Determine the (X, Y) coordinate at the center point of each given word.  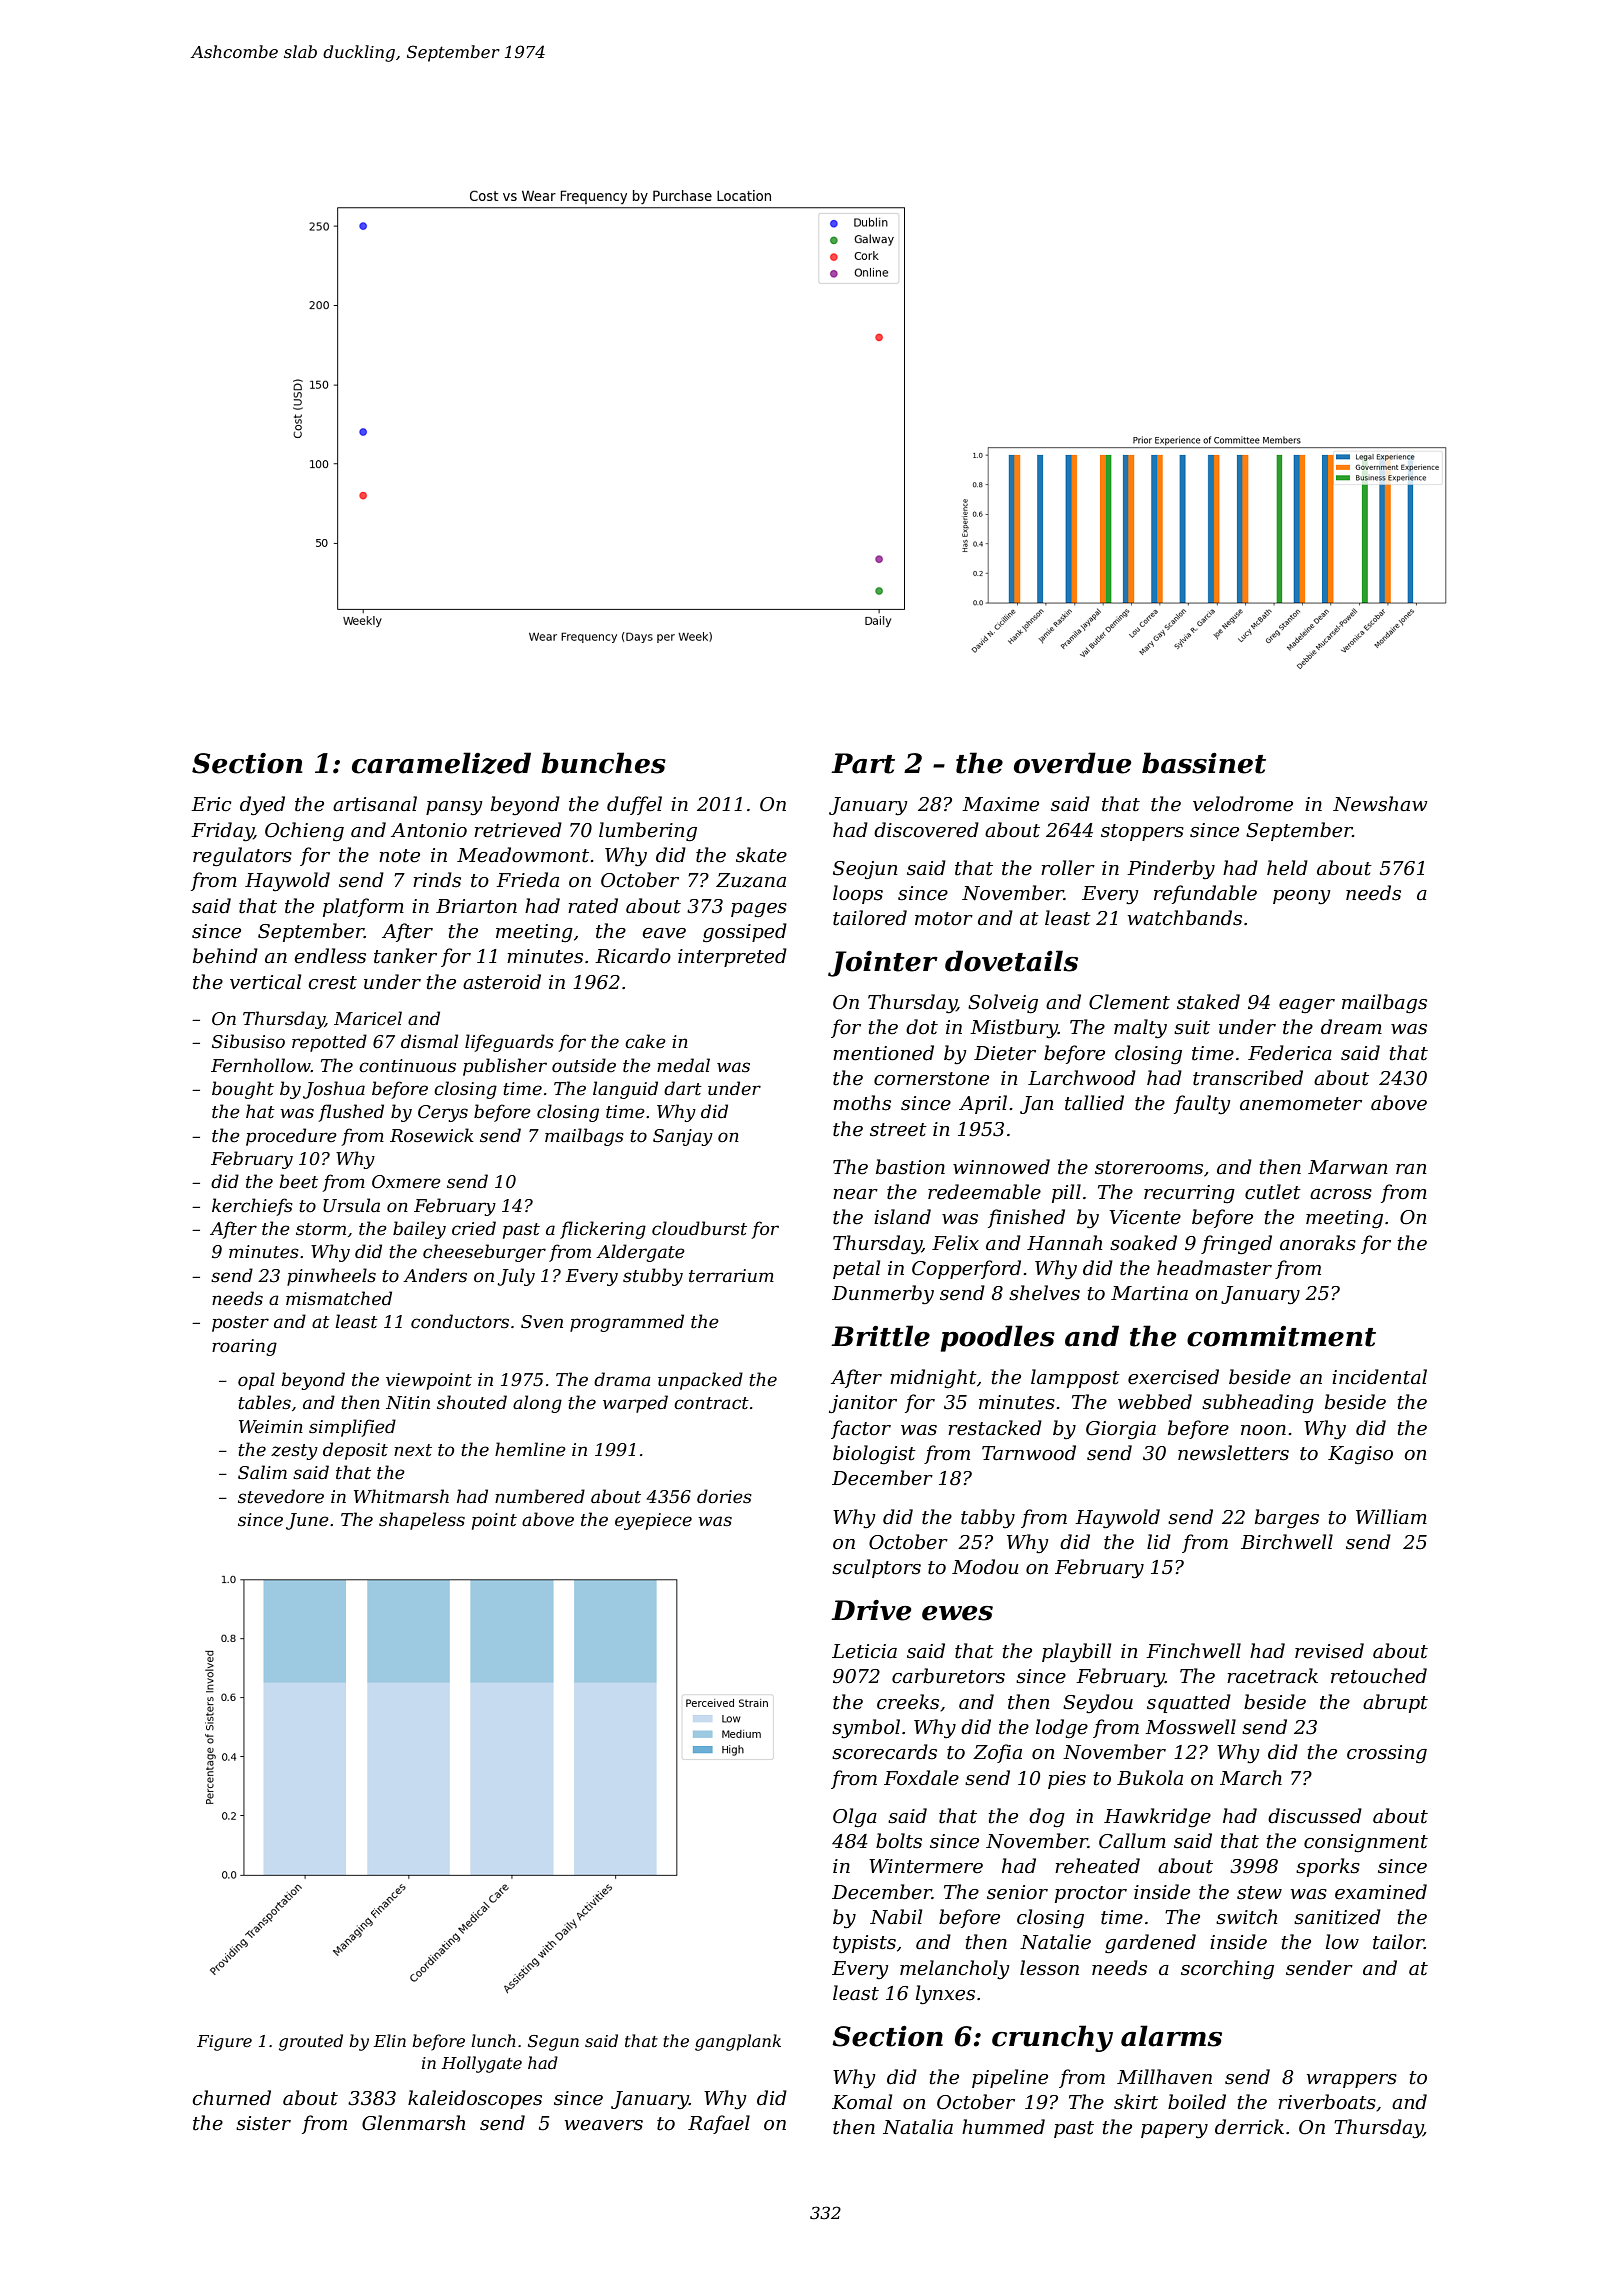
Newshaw (1380, 804)
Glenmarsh (413, 2123)
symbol (866, 1728)
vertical (265, 982)
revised (1329, 1651)
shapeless (422, 1521)
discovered (926, 830)
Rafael (719, 2124)
